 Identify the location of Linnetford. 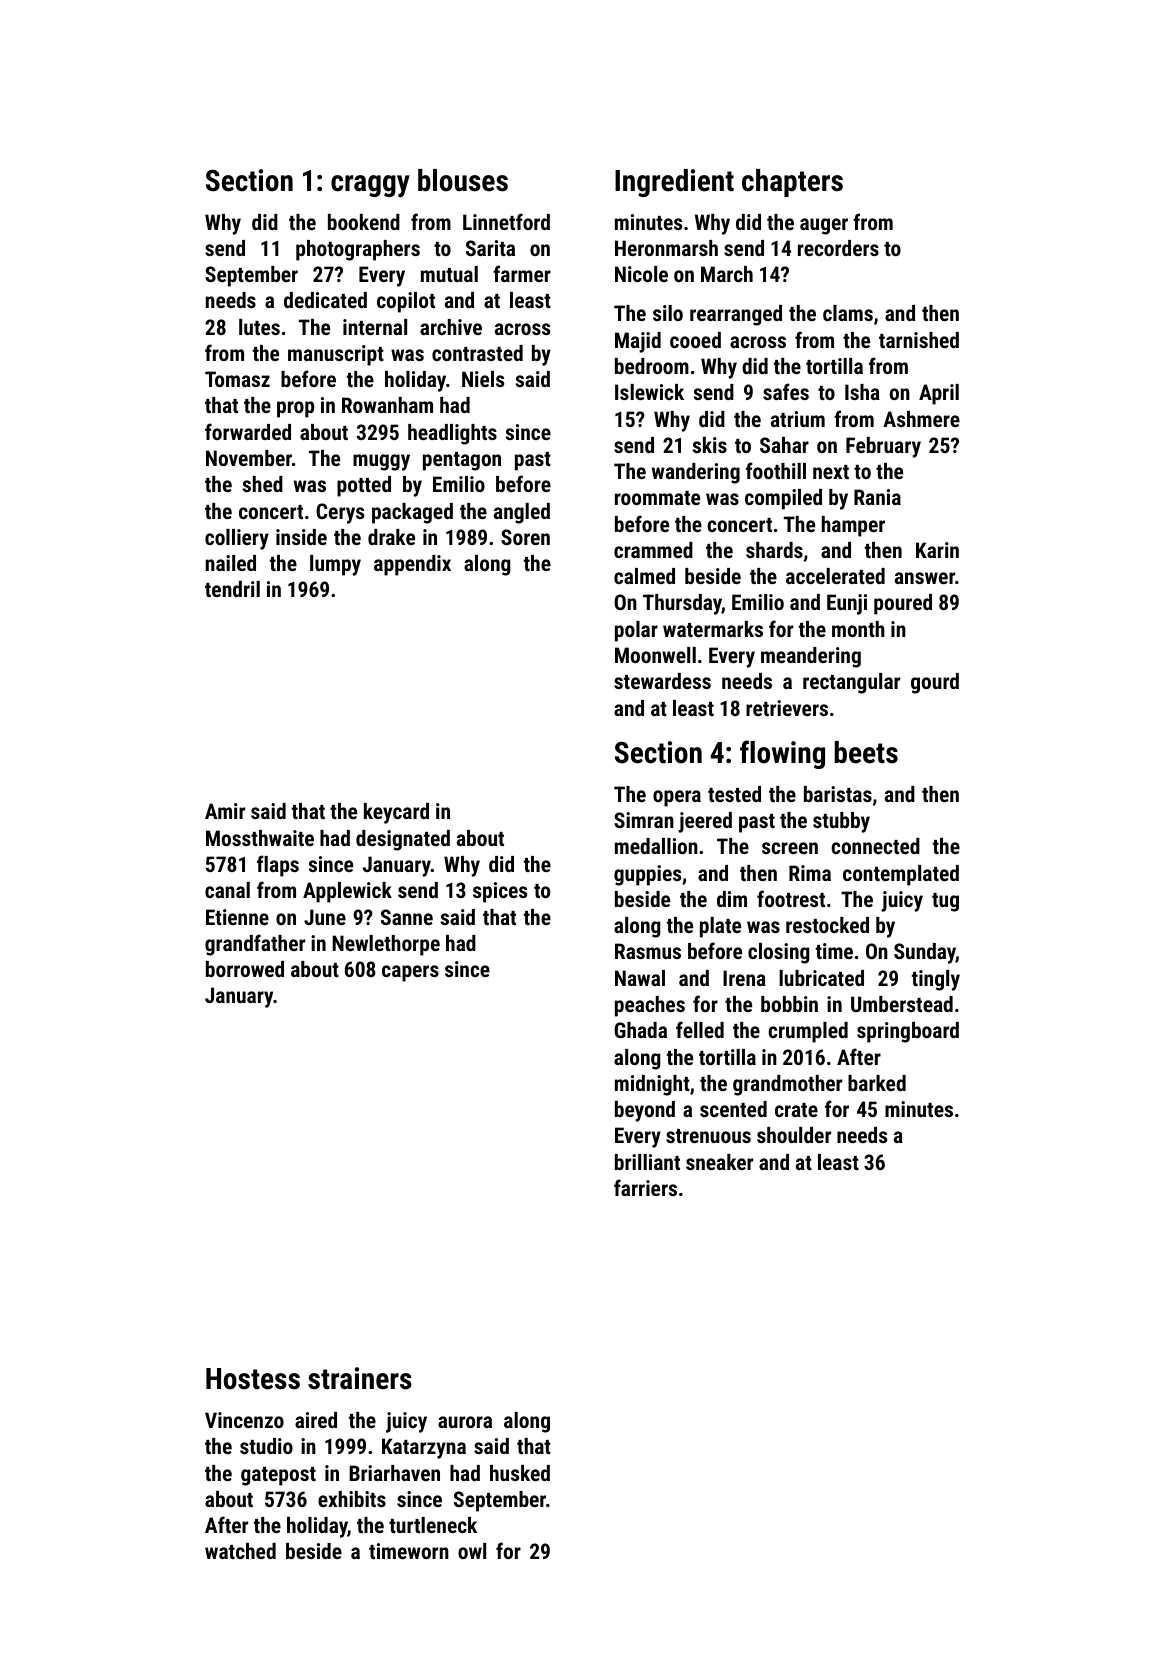
(506, 221).
